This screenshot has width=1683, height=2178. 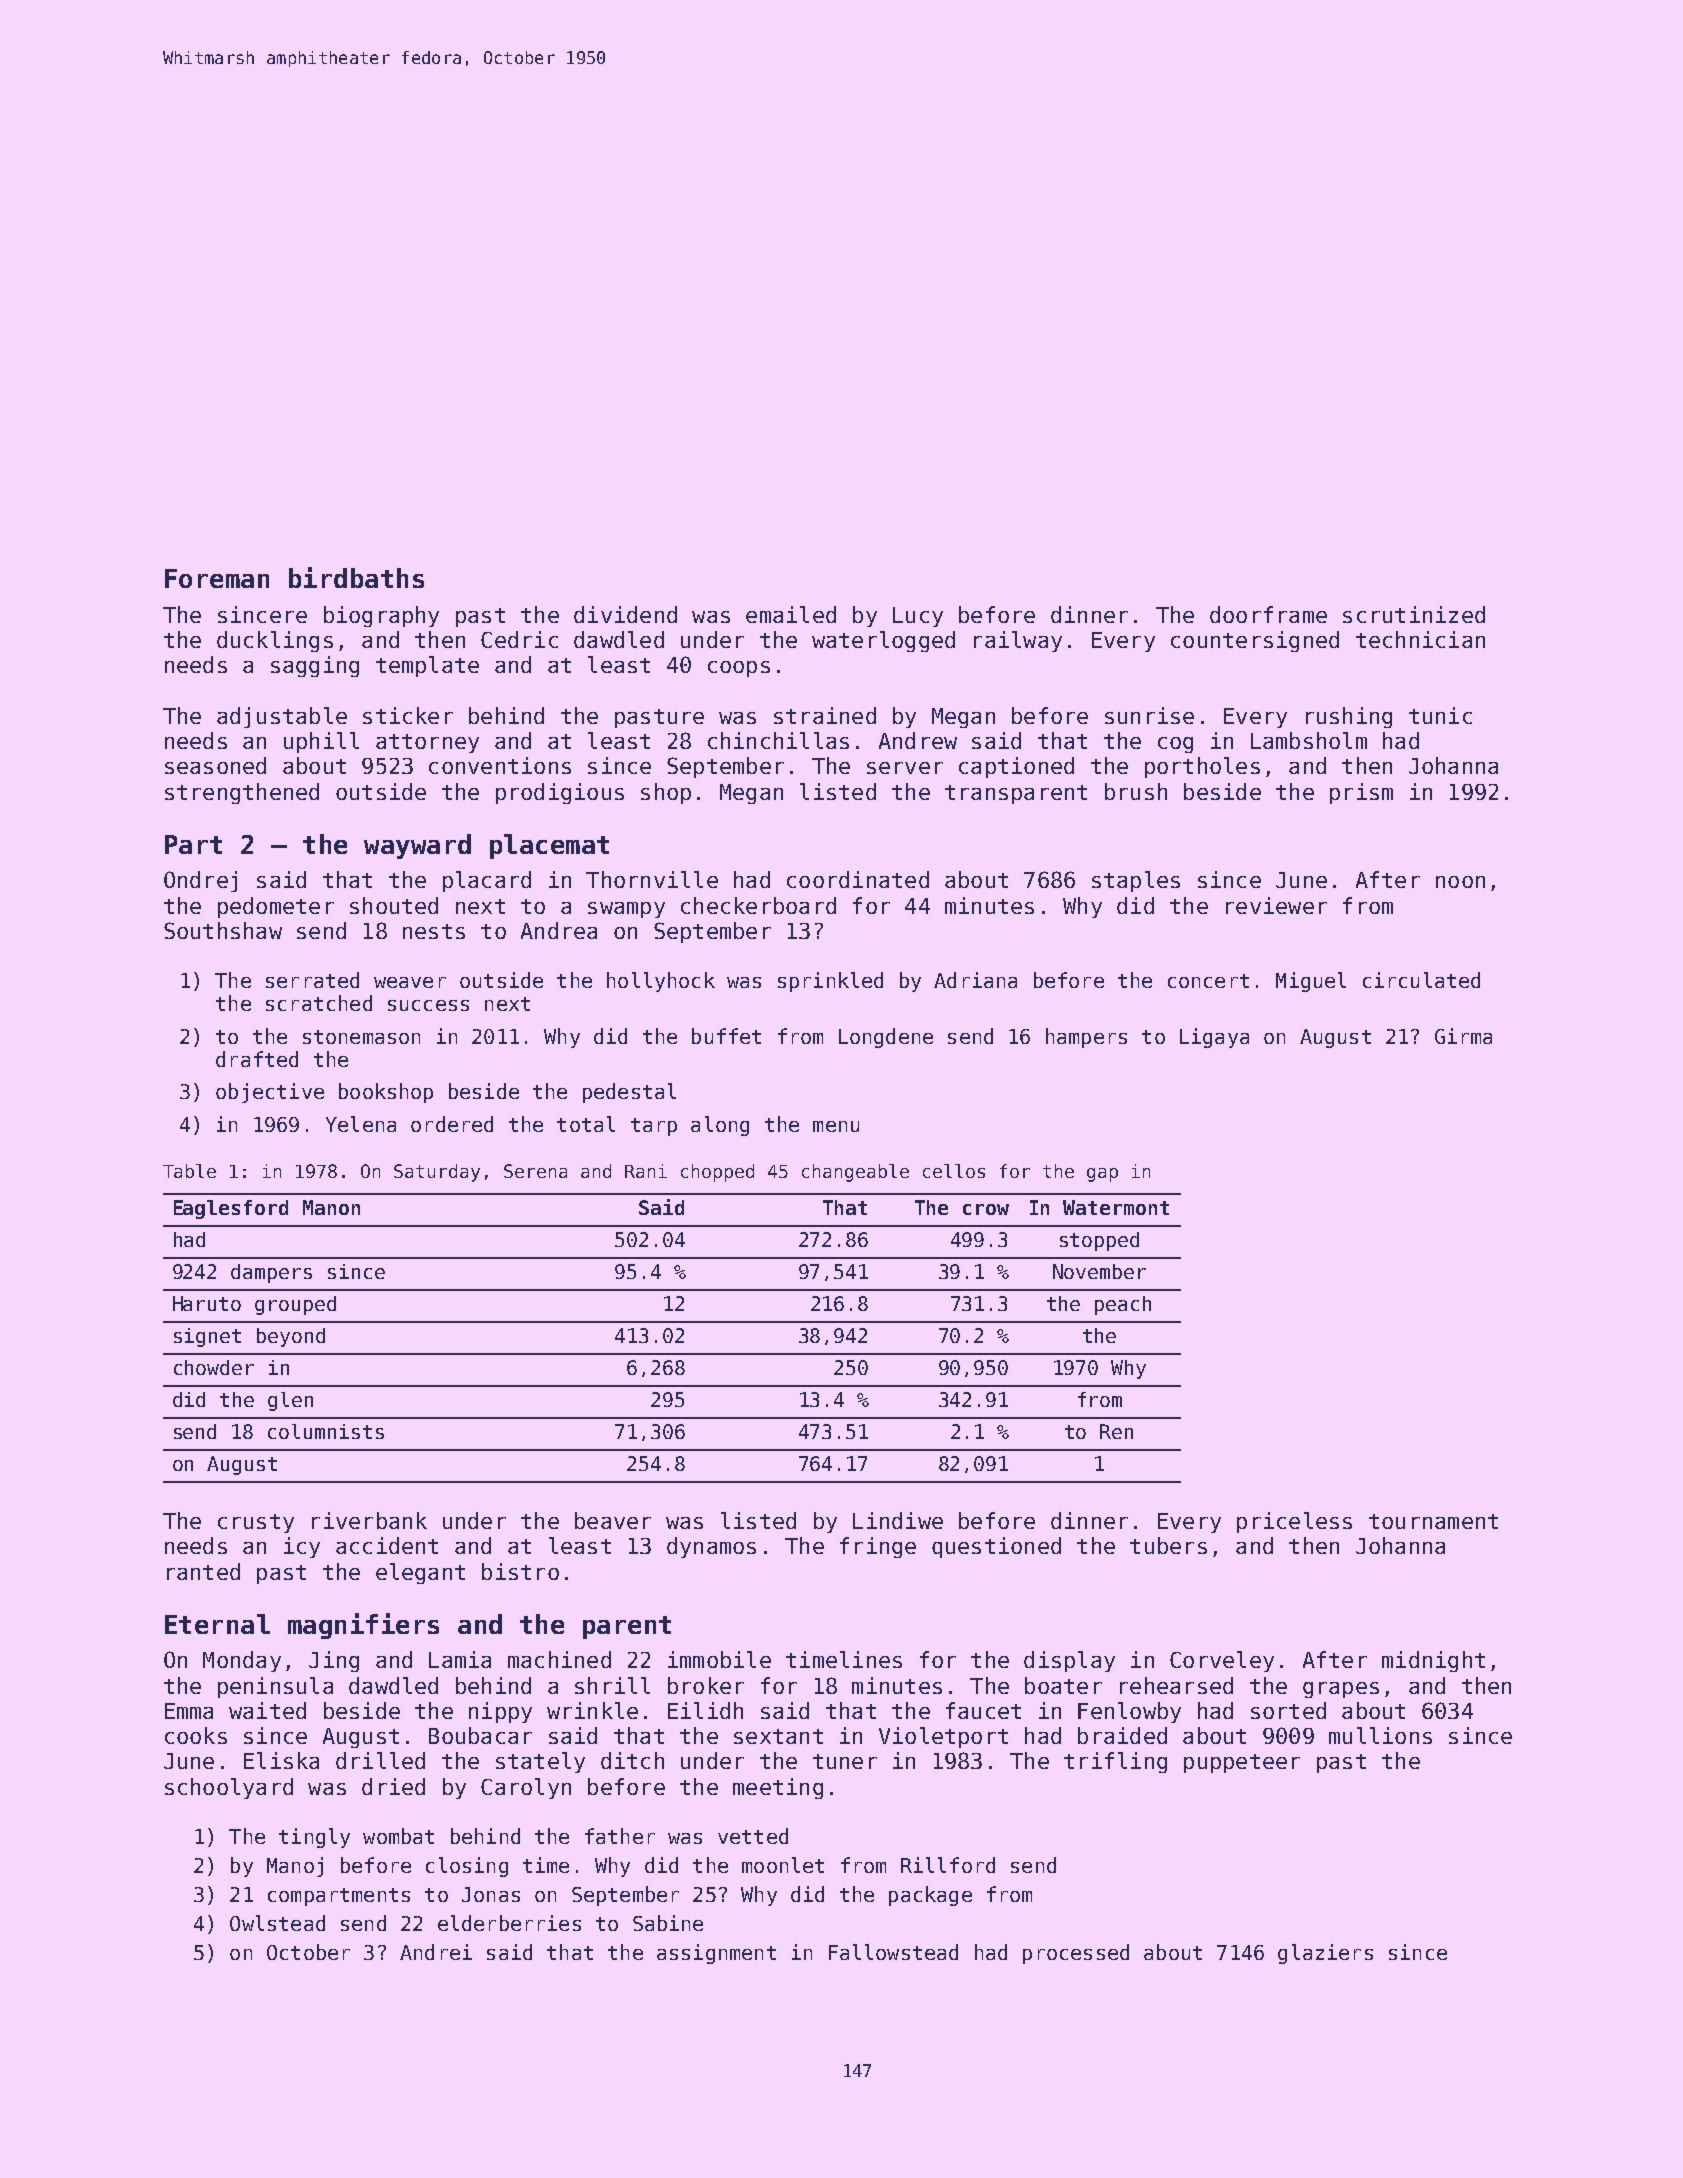 I want to click on emailed, so click(x=791, y=614).
